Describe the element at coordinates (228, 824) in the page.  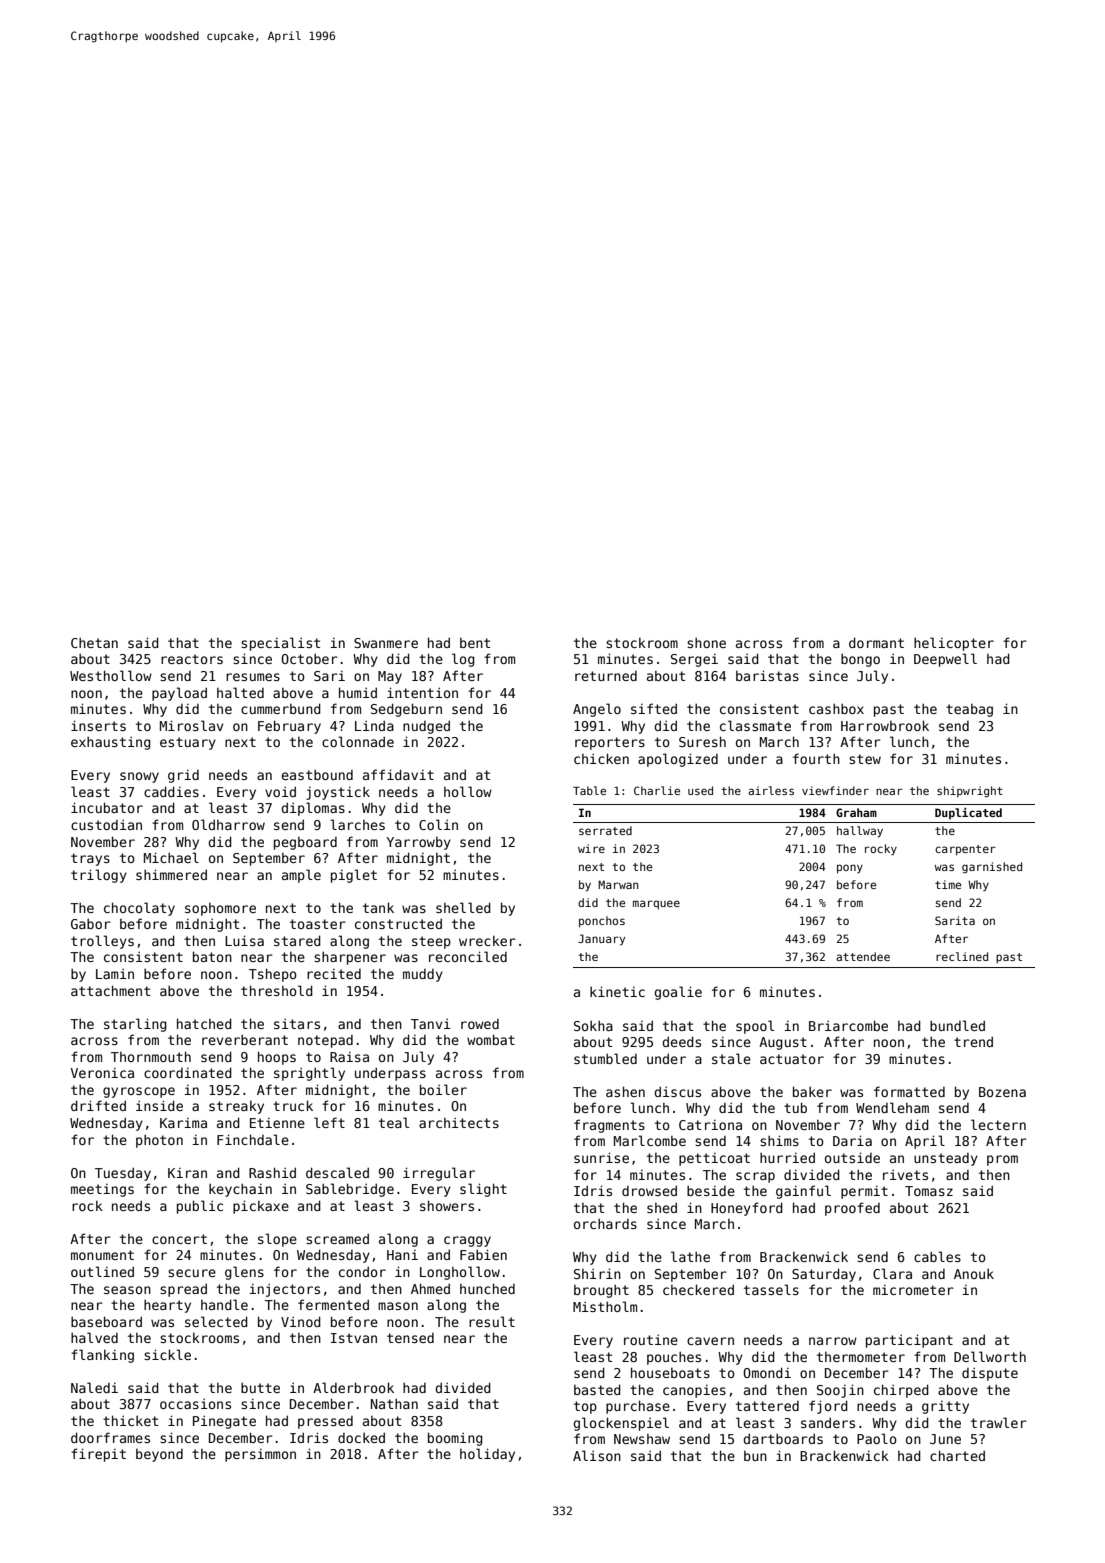
I see `Oldharrow` at that location.
